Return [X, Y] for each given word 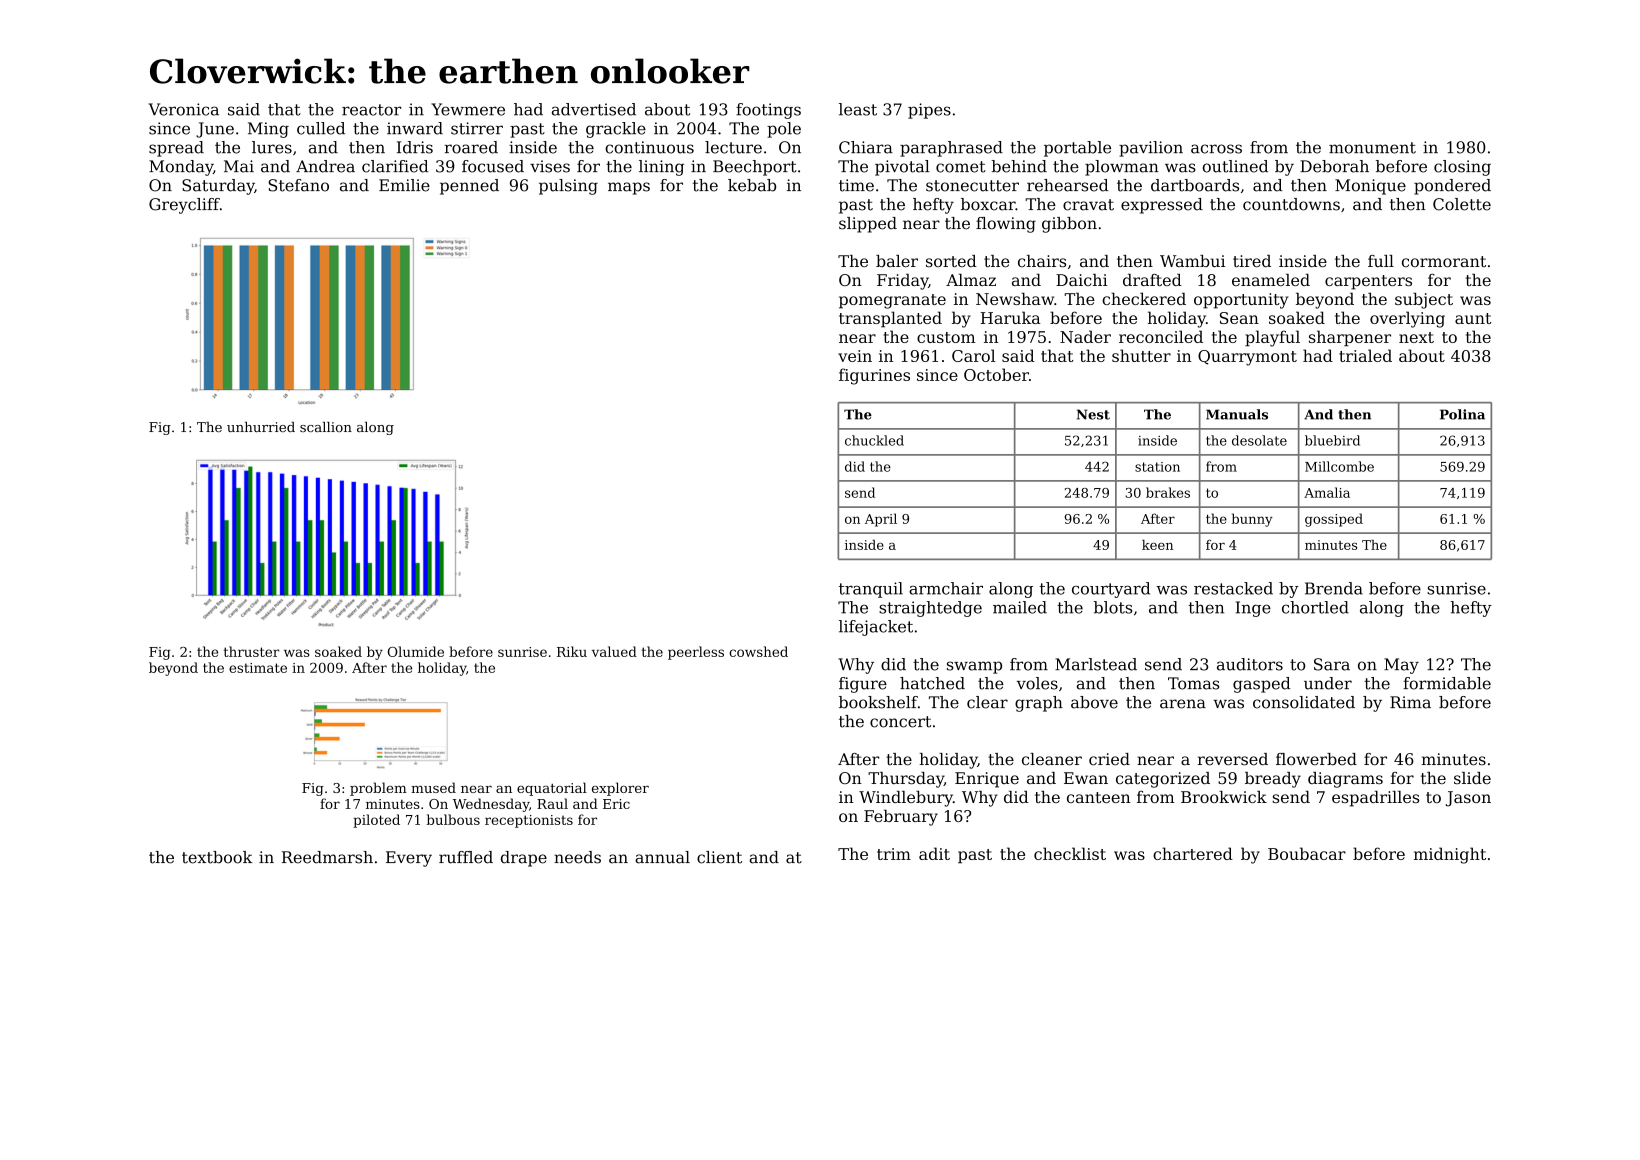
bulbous [453, 819]
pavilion [1151, 149]
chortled [1315, 607]
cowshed [758, 651]
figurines [874, 376]
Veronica [183, 109]
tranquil [871, 590]
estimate [258, 668]
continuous [649, 147]
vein [855, 356]
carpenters [1368, 282]
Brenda [1334, 588]
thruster [251, 651]
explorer [620, 789]
